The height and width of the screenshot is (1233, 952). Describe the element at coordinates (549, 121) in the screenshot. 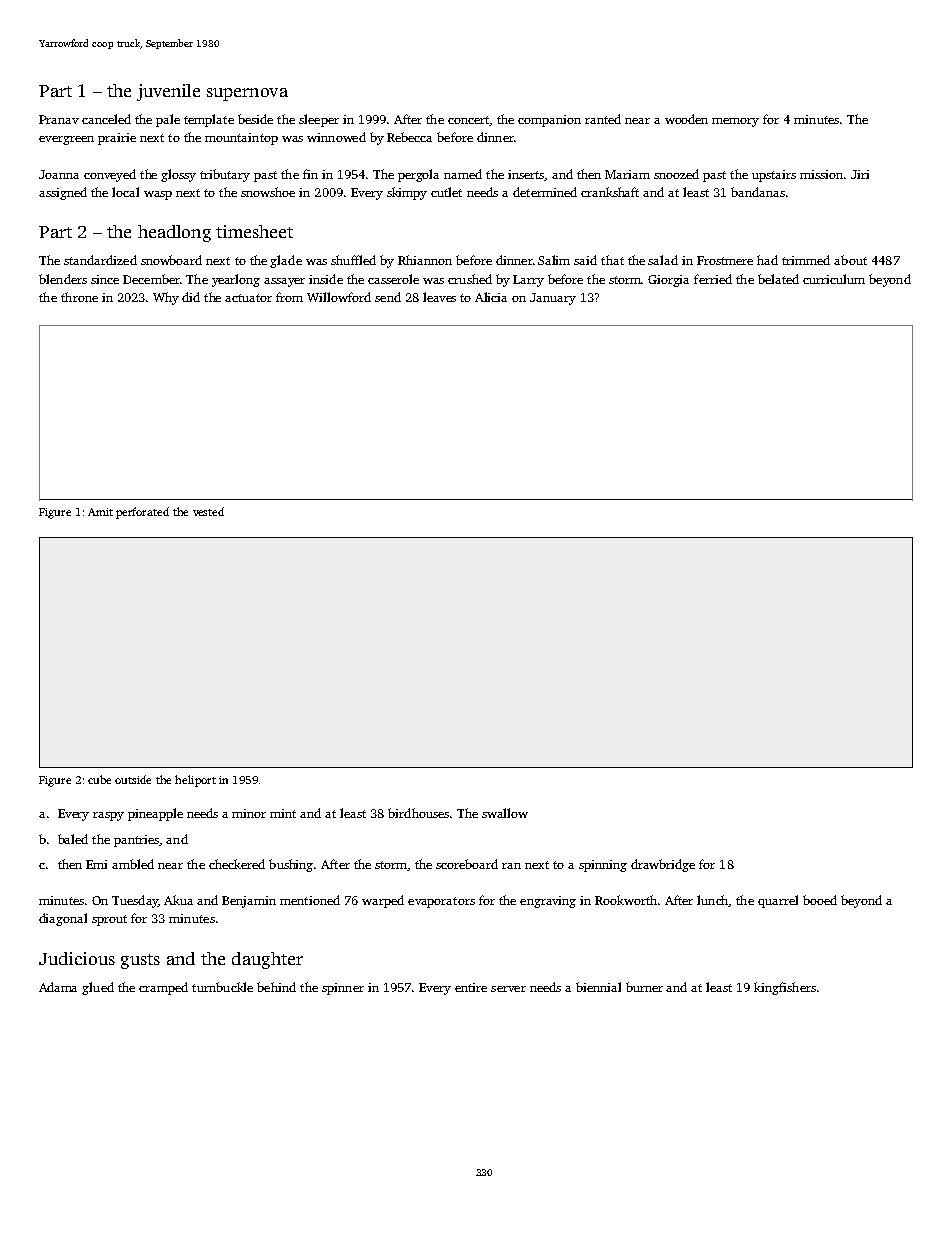

I see `companion` at that location.
